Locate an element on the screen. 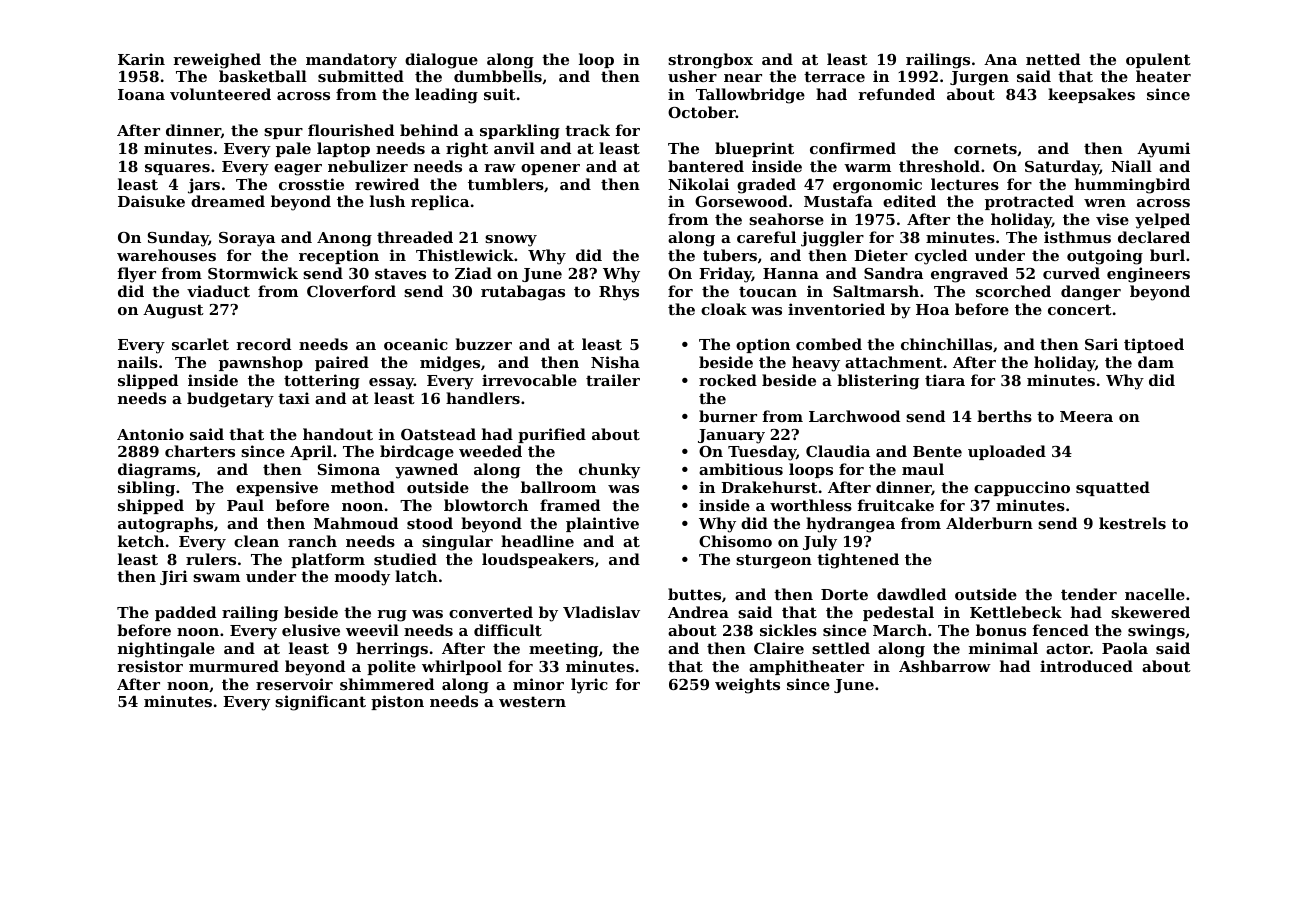 The width and height of the screenshot is (1308, 924). diagrams is located at coordinates (157, 471).
